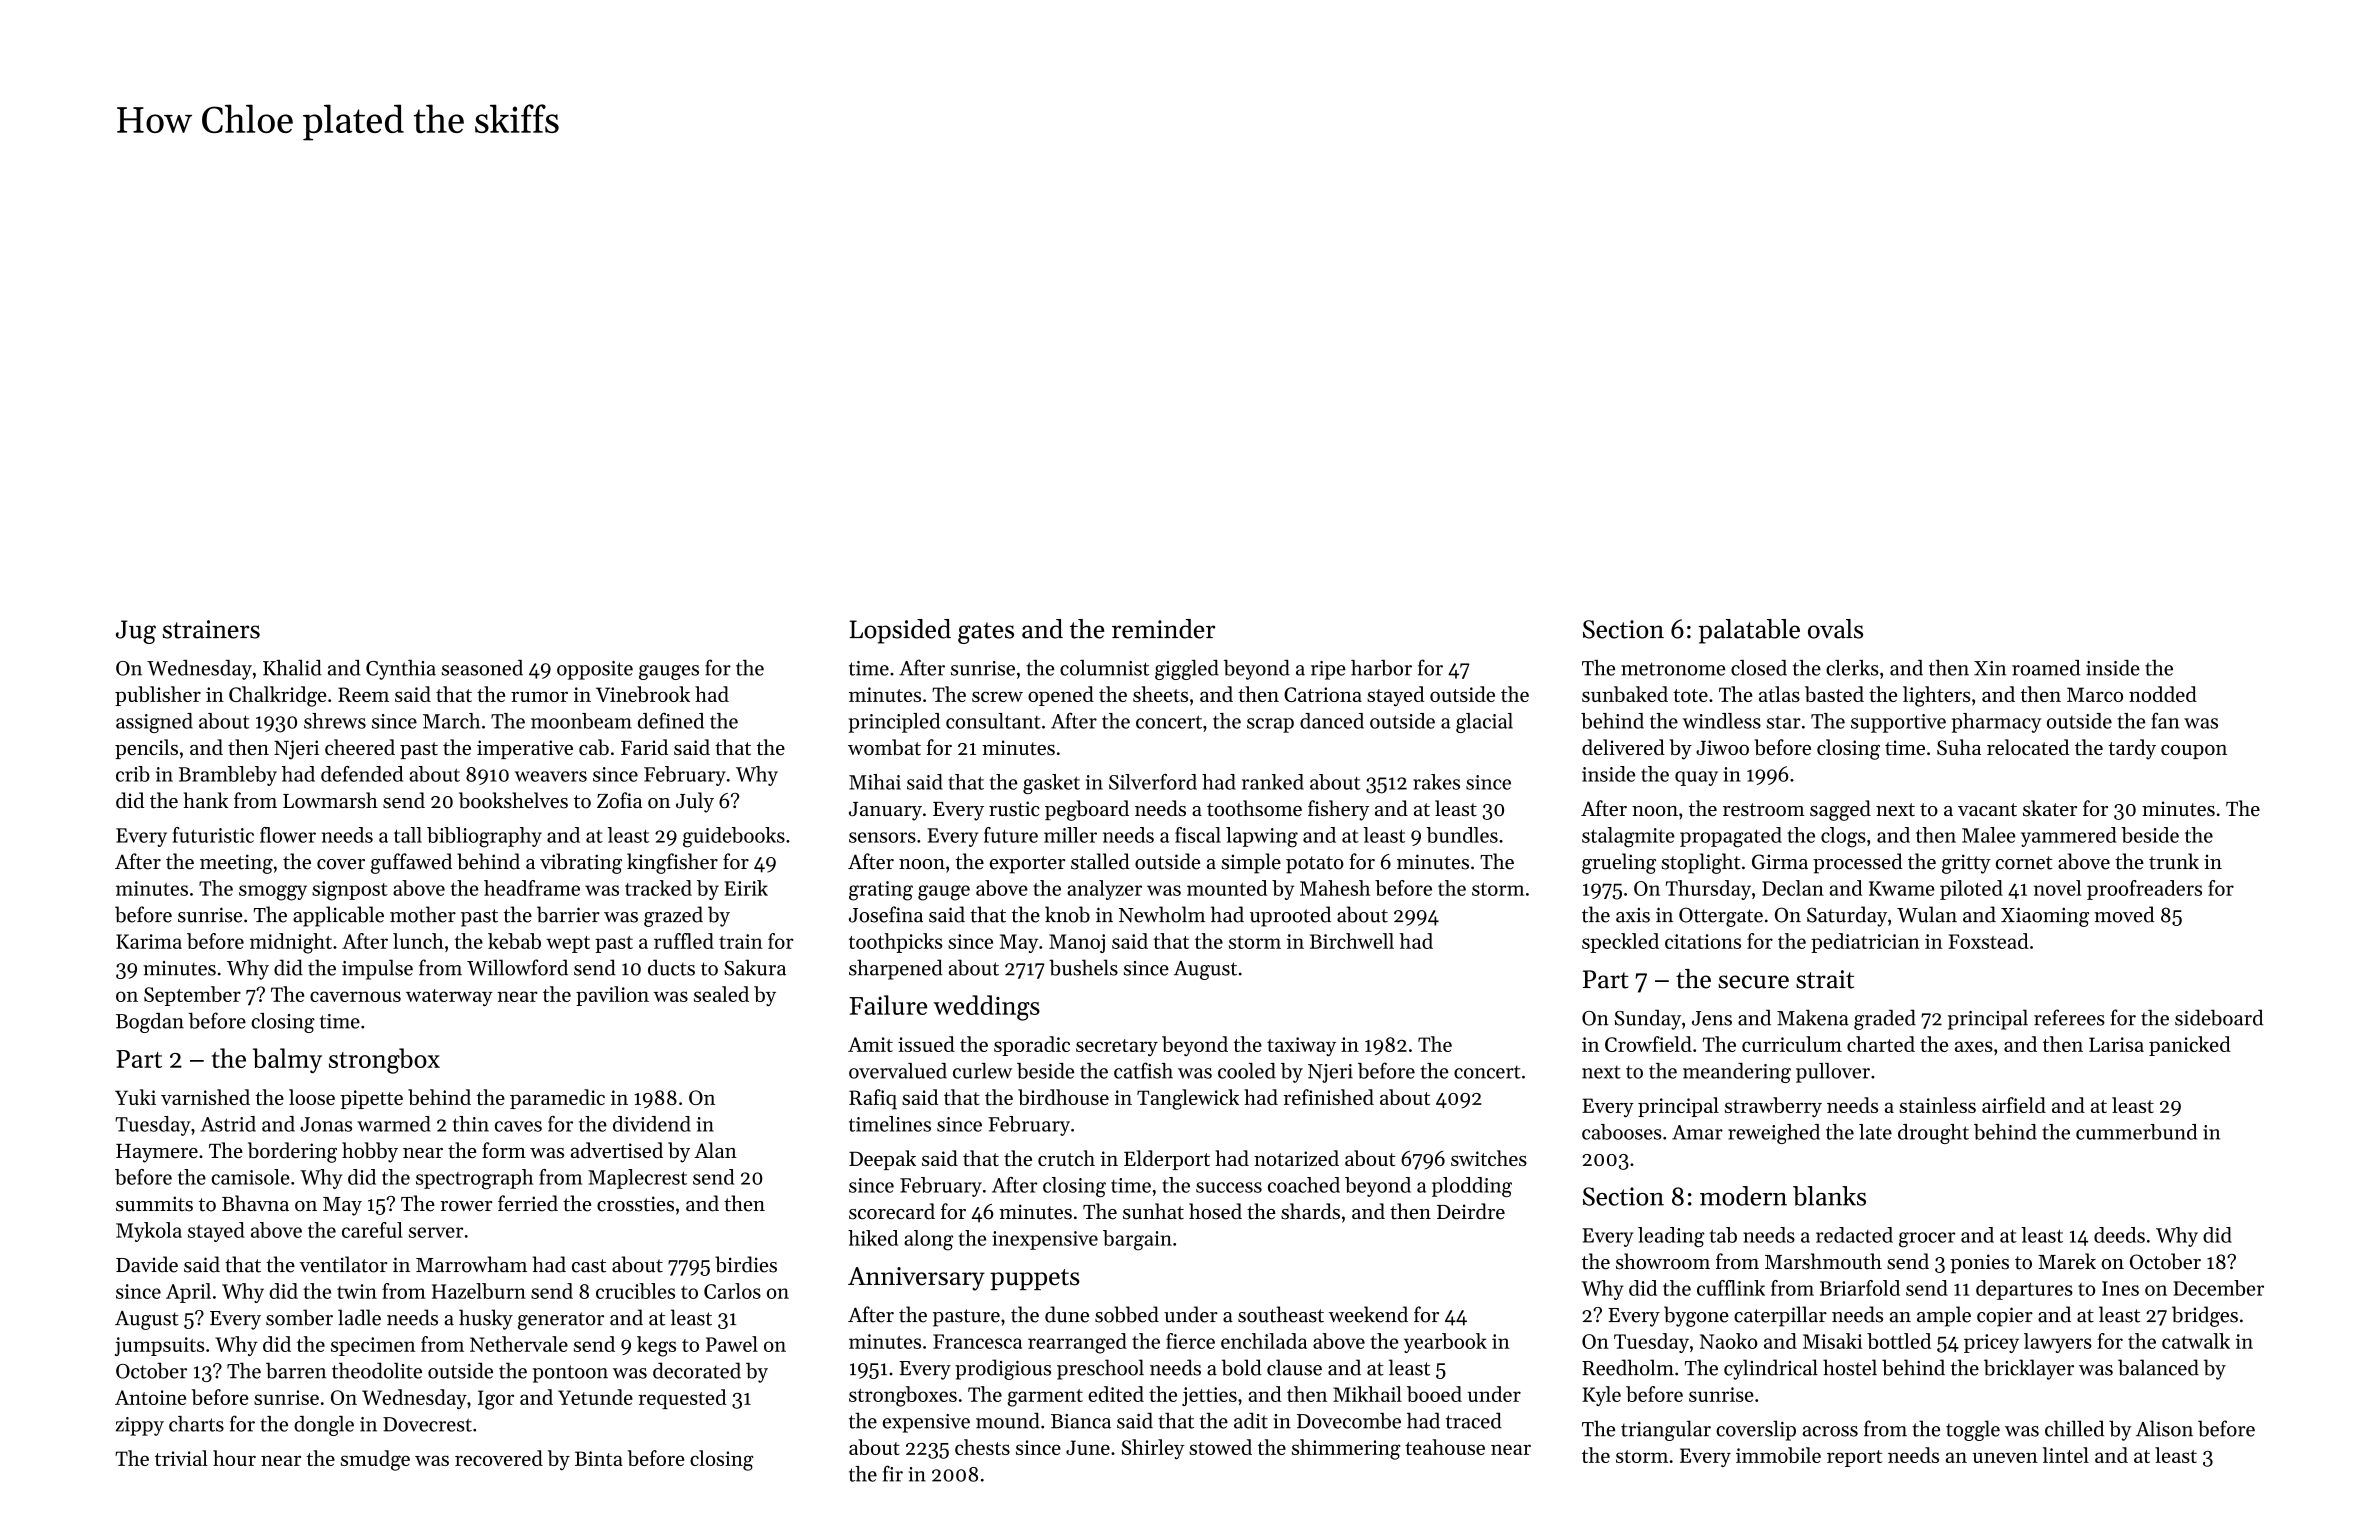 The height and width of the page is (1540, 2380). I want to click on drought, so click(1933, 1134).
